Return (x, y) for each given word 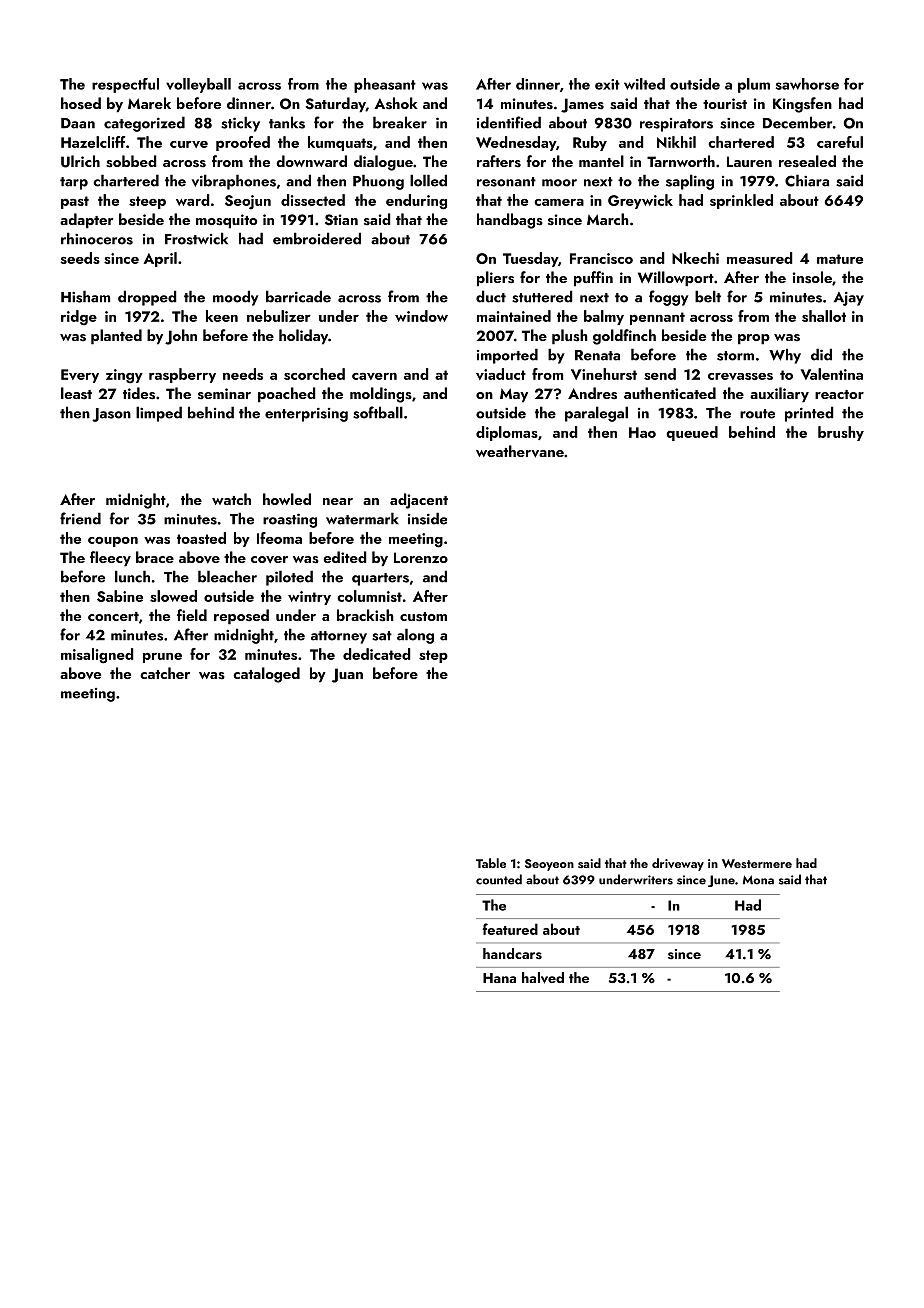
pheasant (385, 85)
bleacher (227, 576)
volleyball (198, 85)
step (433, 656)
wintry (309, 598)
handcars (512, 953)
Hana (499, 978)
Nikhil (676, 142)
